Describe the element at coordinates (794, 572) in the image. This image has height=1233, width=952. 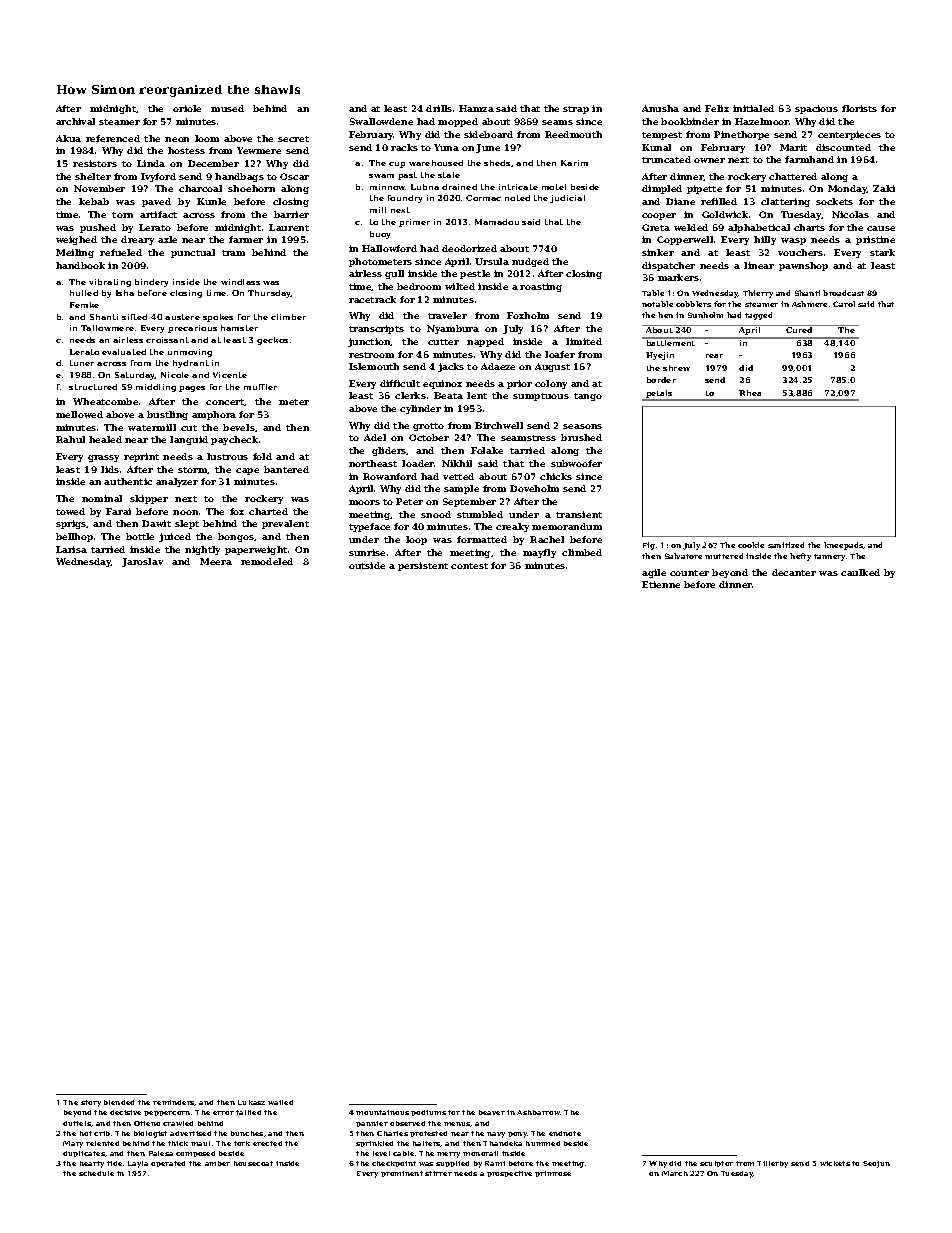
I see `decanter` at that location.
